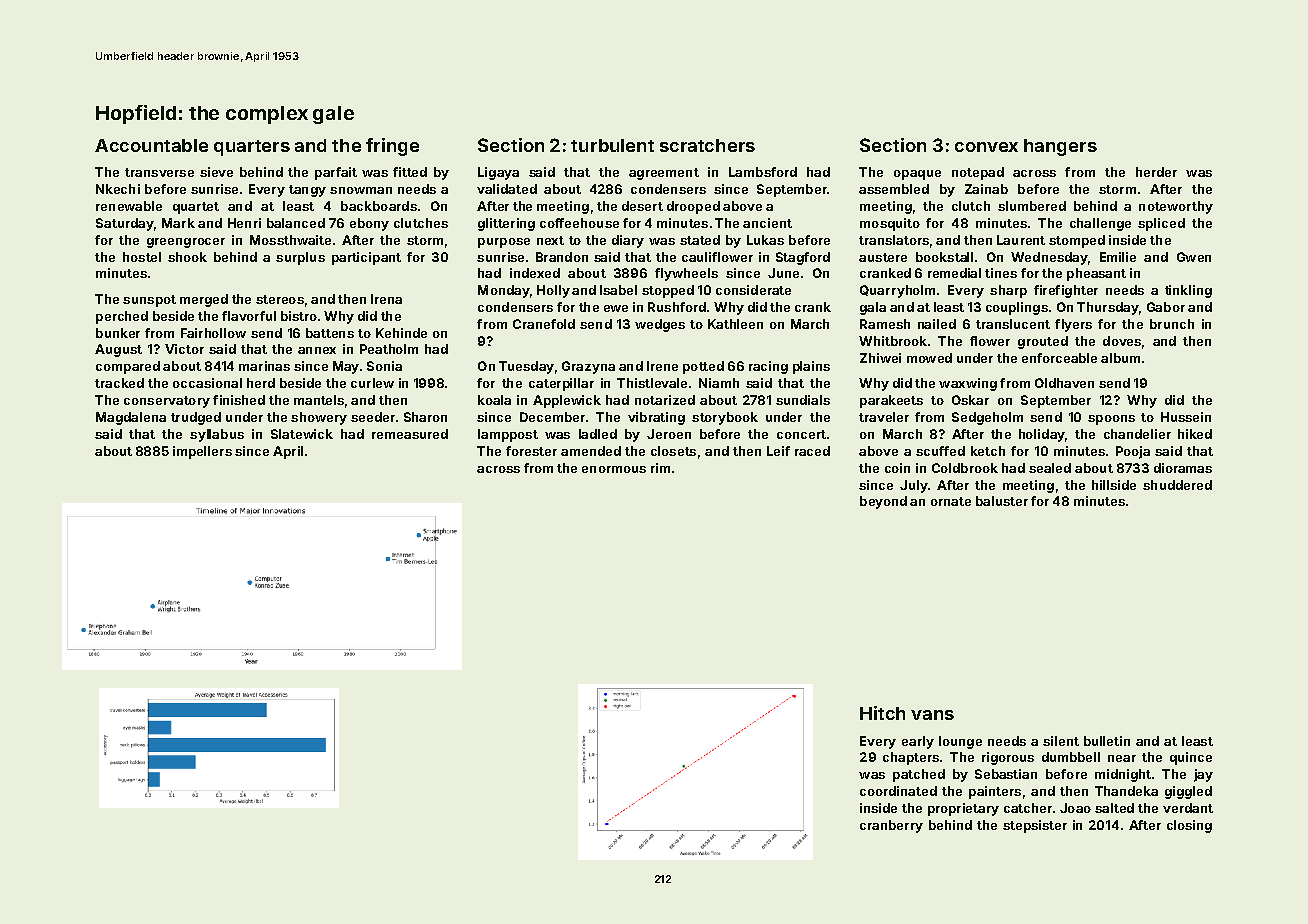  Describe the element at coordinates (965, 468) in the document. I see `Coldbrook` at that location.
